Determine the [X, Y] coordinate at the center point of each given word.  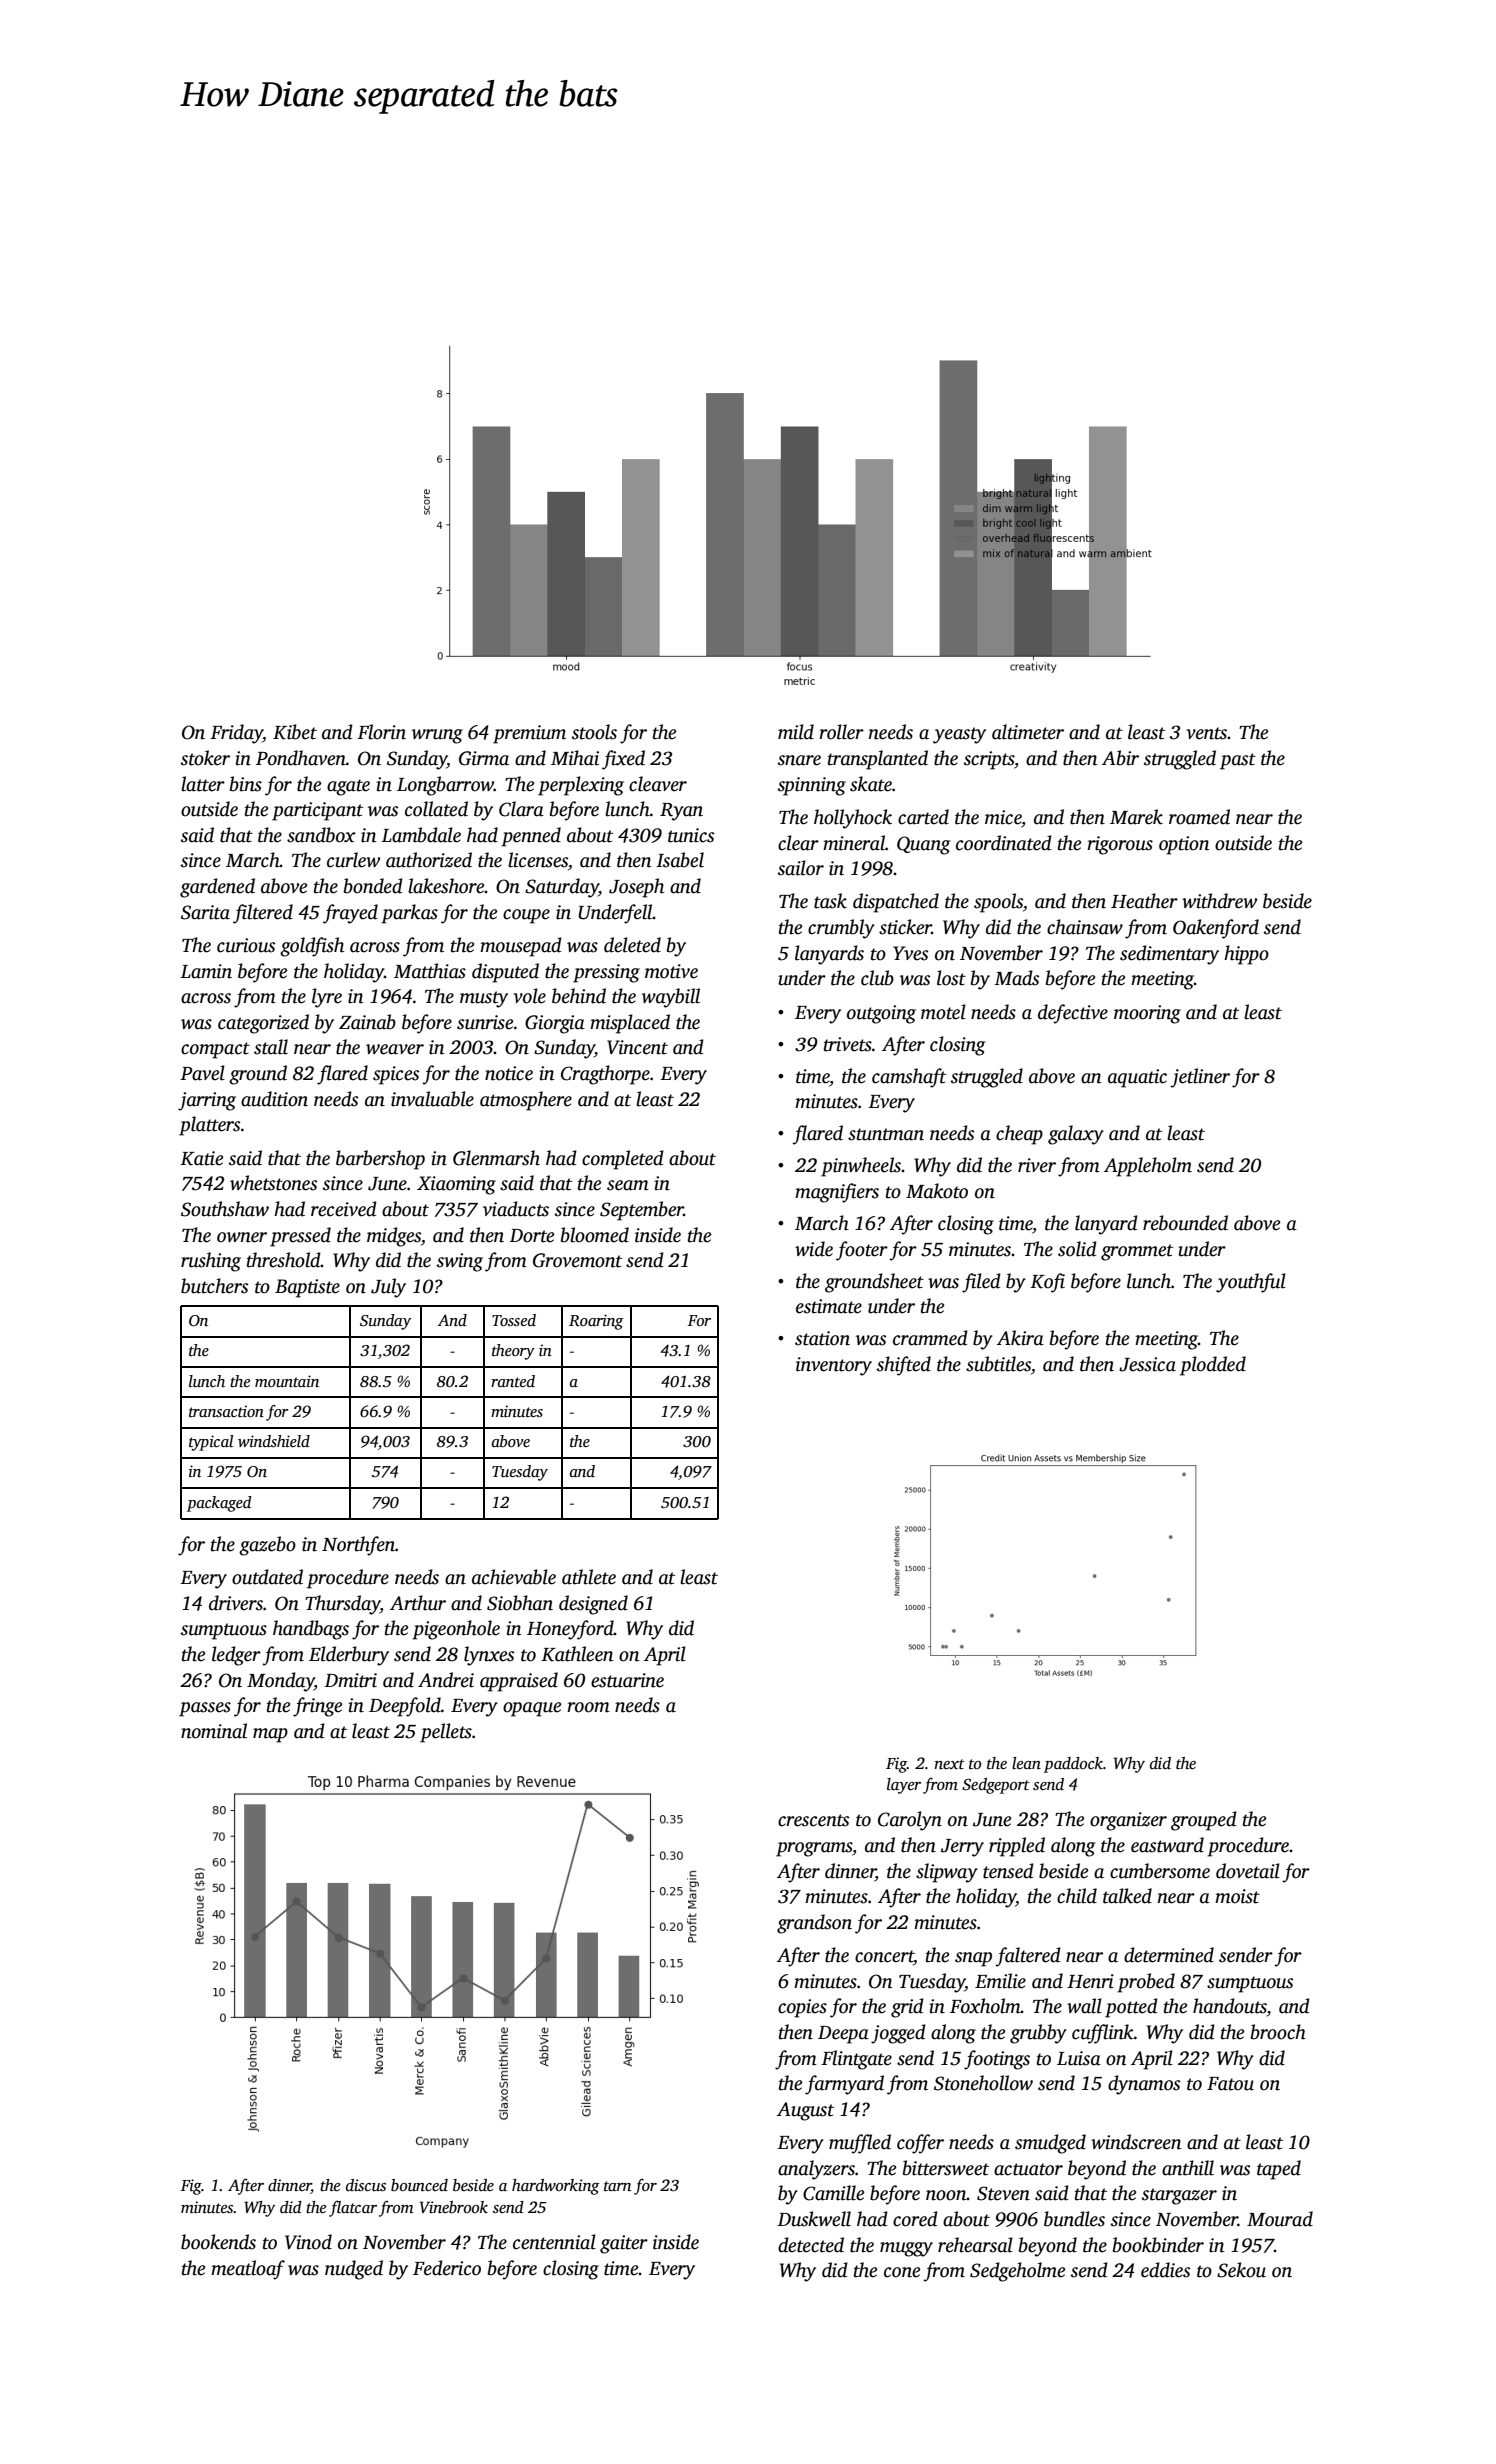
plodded [1213, 1366]
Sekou [1241, 2270]
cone [902, 2272]
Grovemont [577, 1260]
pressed [300, 1237]
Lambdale [421, 835]
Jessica [1147, 1364]
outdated [267, 1577]
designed [593, 1605]
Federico [447, 2268]
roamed [1199, 817]
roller [841, 732]
